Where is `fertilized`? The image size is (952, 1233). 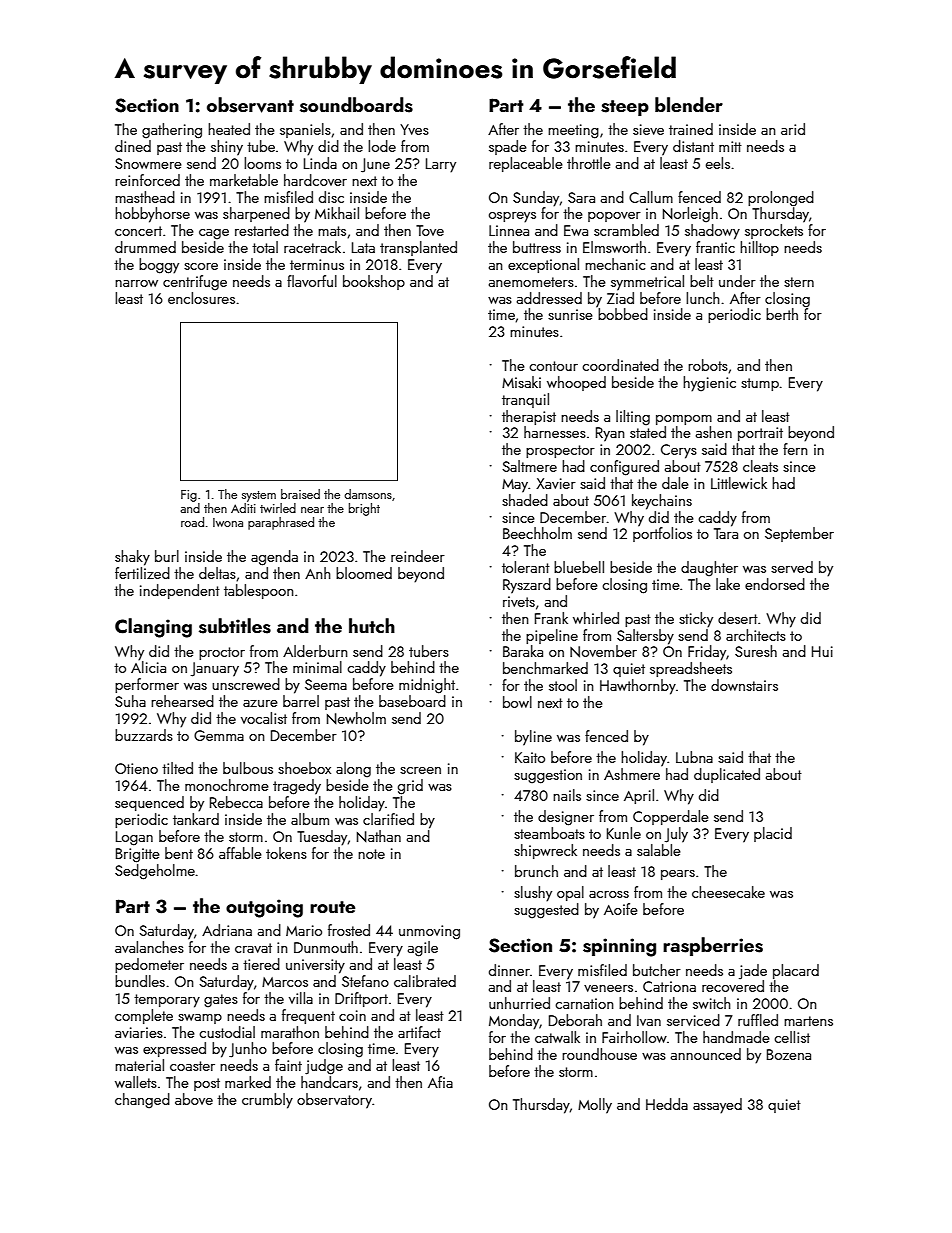 fertilized is located at coordinates (142, 573).
